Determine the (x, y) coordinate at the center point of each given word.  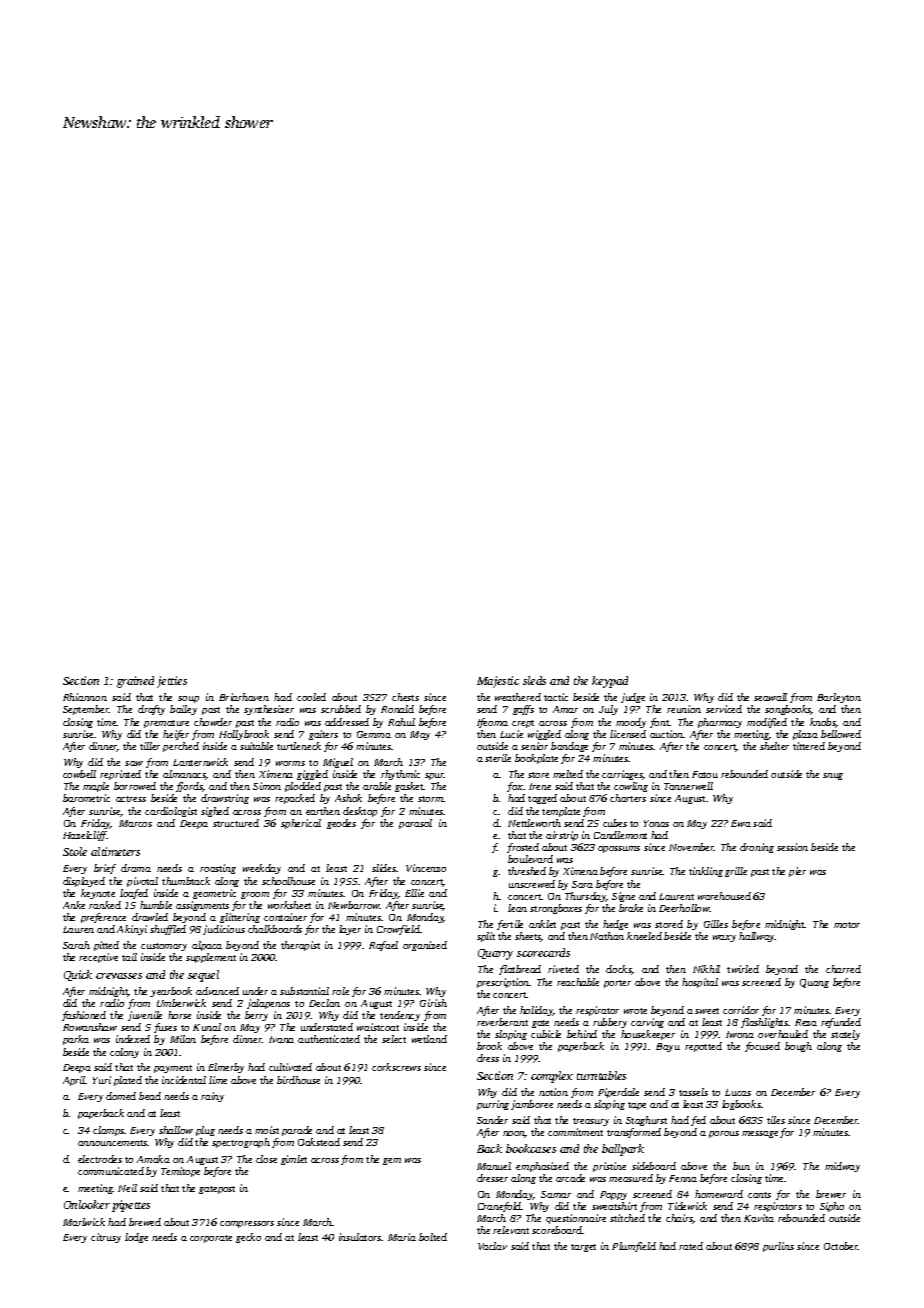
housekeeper (648, 1035)
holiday (536, 1011)
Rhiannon (85, 697)
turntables (601, 1075)
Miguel (338, 763)
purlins (778, 1247)
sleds (534, 680)
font (660, 723)
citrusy (106, 1238)
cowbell (79, 774)
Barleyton (839, 698)
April (74, 1081)
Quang (814, 983)
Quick (78, 975)
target (583, 1248)
